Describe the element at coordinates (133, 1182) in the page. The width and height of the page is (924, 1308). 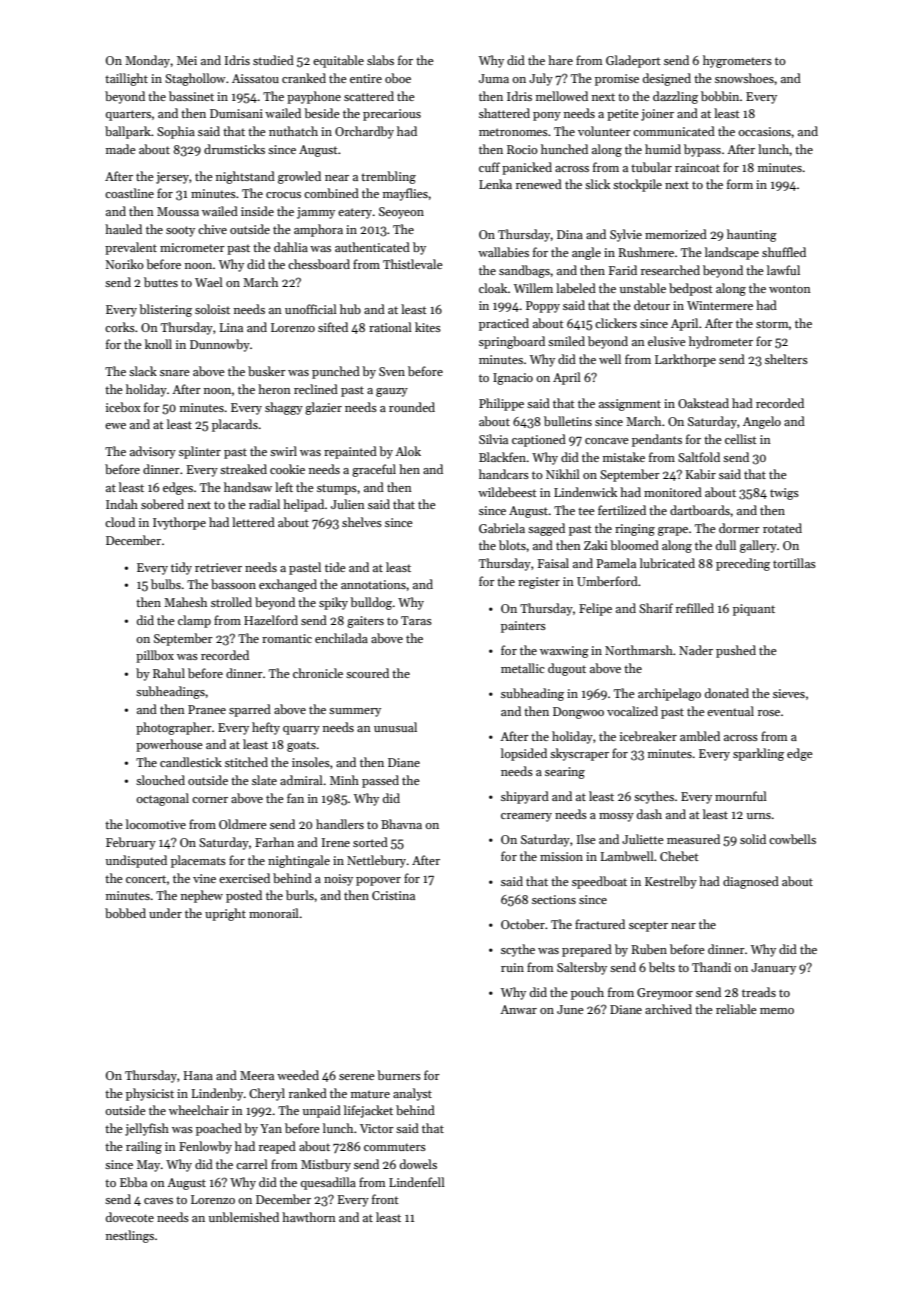
I see `Ebba` at that location.
